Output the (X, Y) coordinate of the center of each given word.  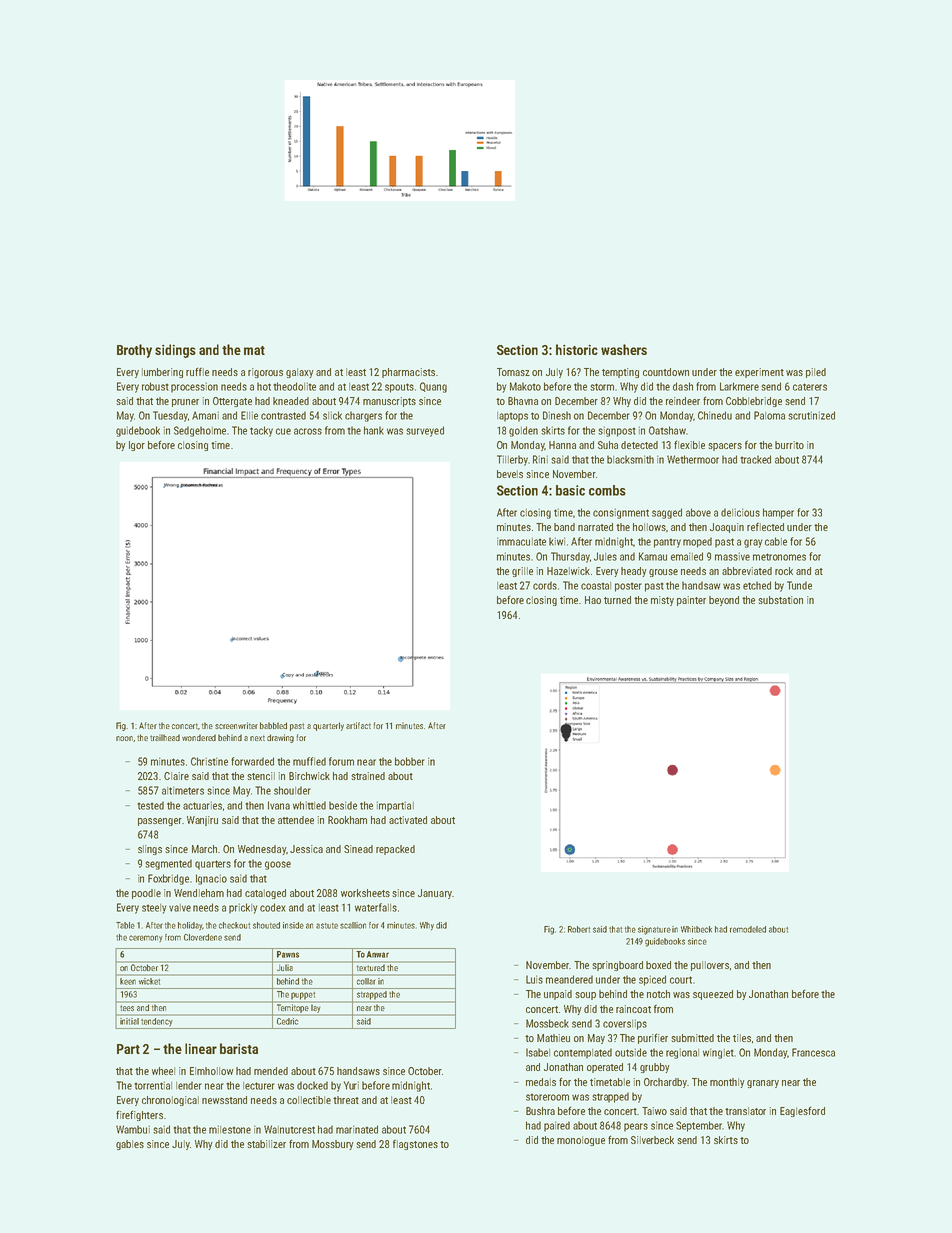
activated (408, 820)
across (308, 431)
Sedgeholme (200, 431)
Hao (593, 600)
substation (780, 600)
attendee (296, 820)
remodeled (748, 929)
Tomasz (513, 372)
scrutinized (811, 415)
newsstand (224, 1100)
